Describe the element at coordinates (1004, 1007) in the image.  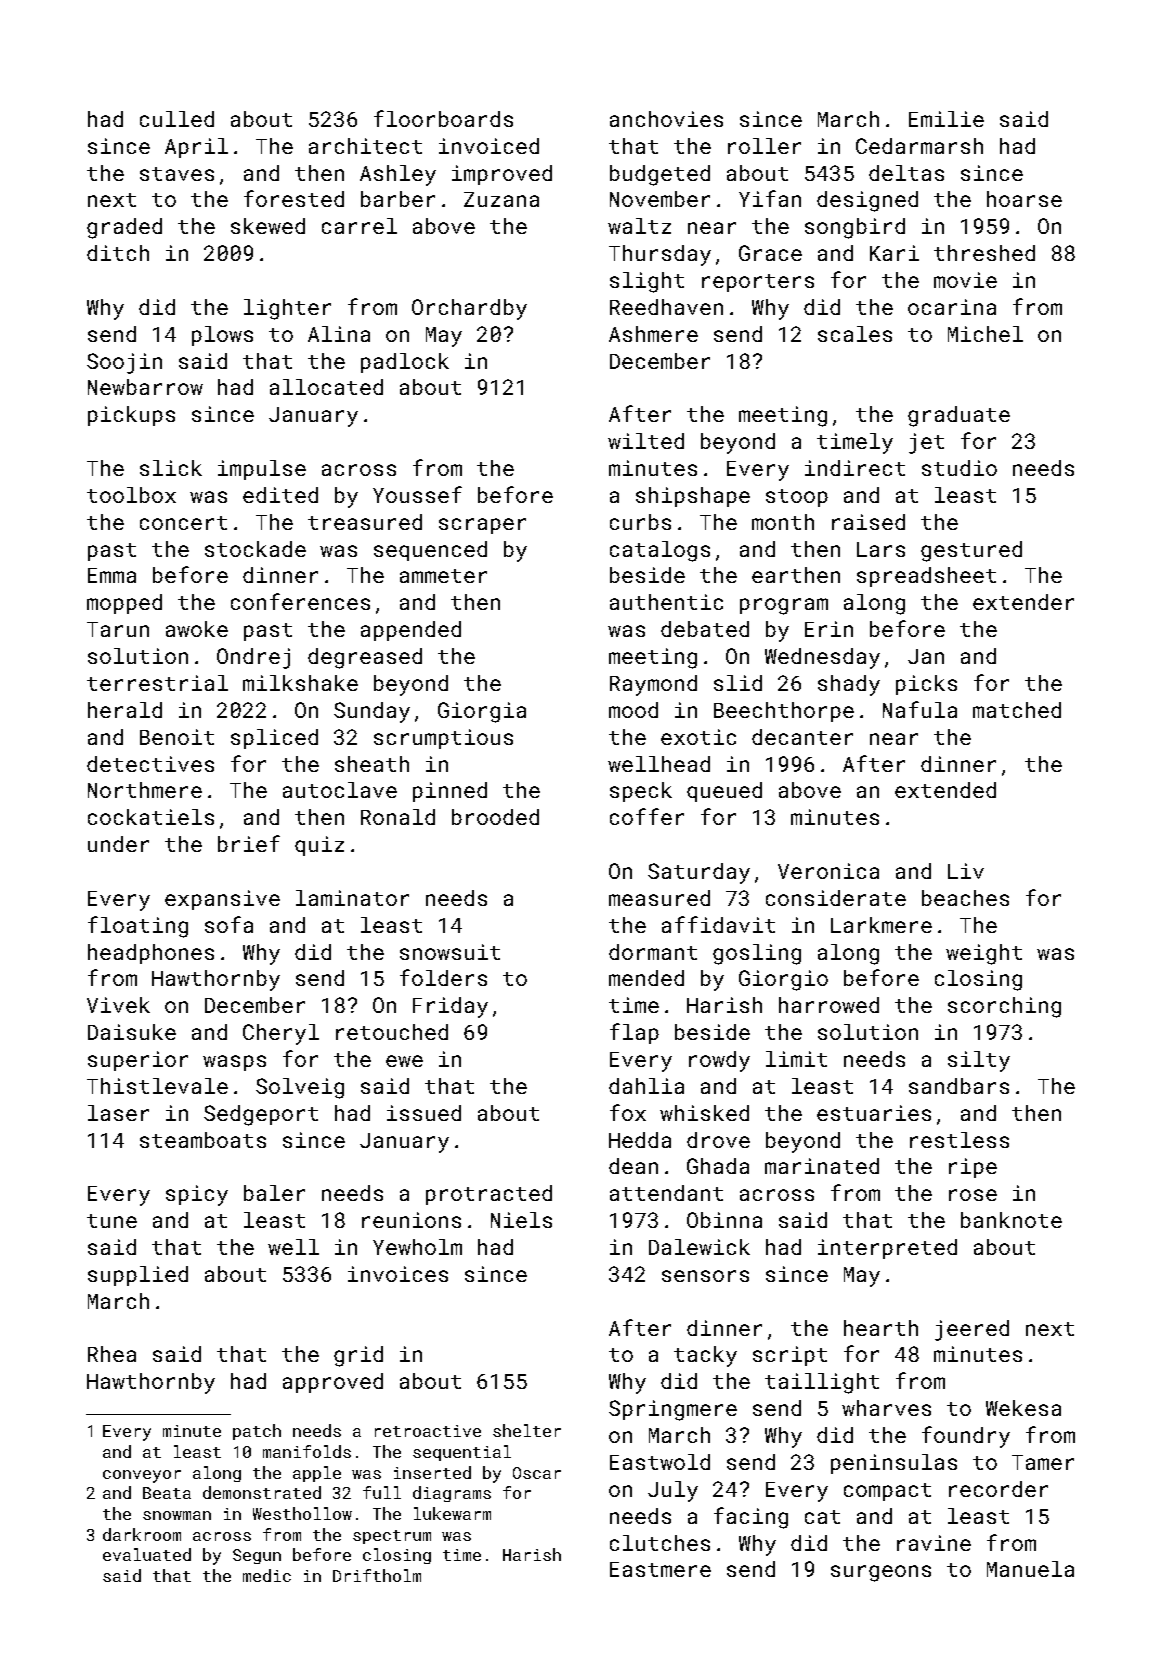
I see `scorching` at that location.
